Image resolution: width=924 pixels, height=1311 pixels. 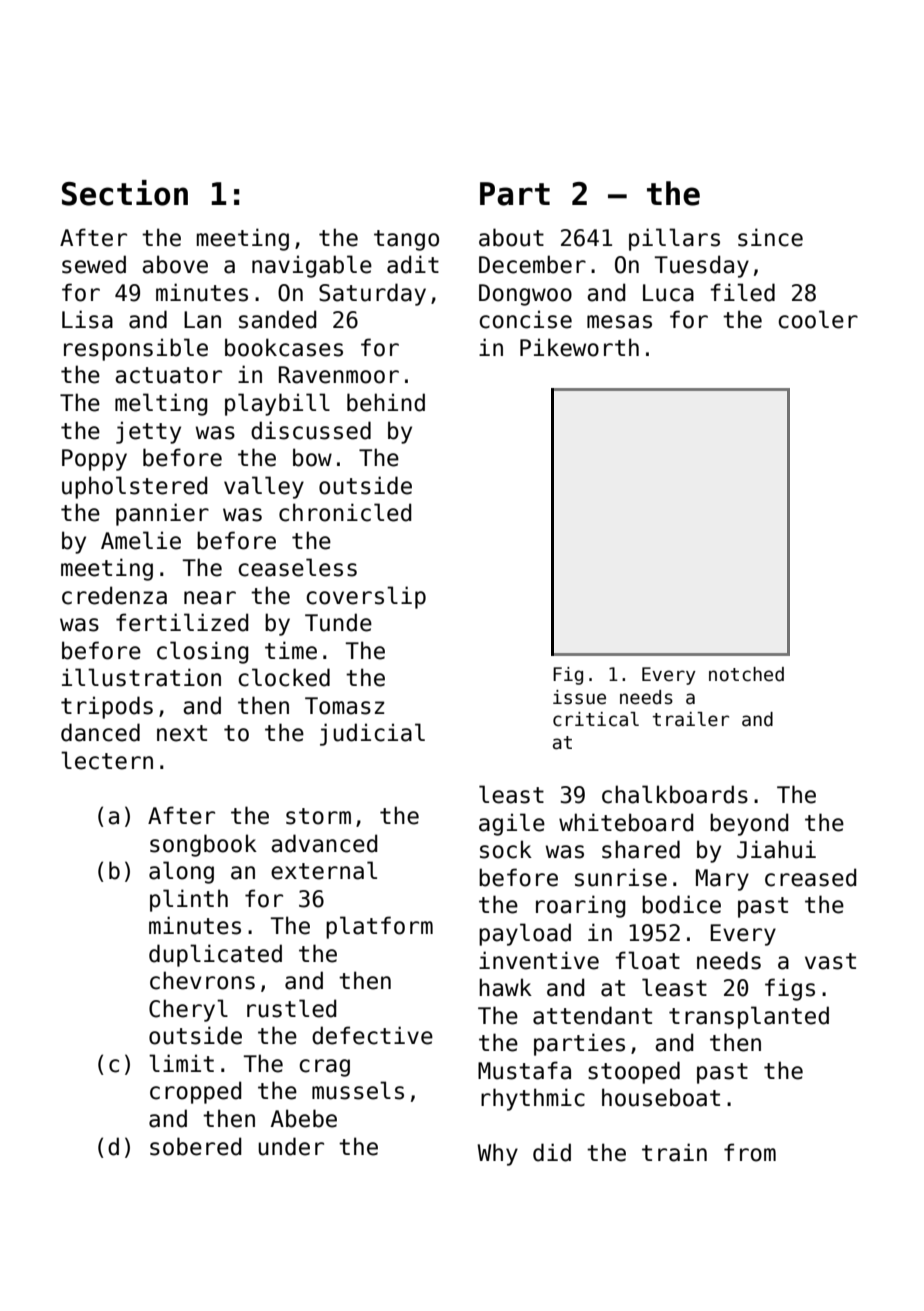 What do you see at coordinates (291, 1146) in the image?
I see `under` at bounding box center [291, 1146].
